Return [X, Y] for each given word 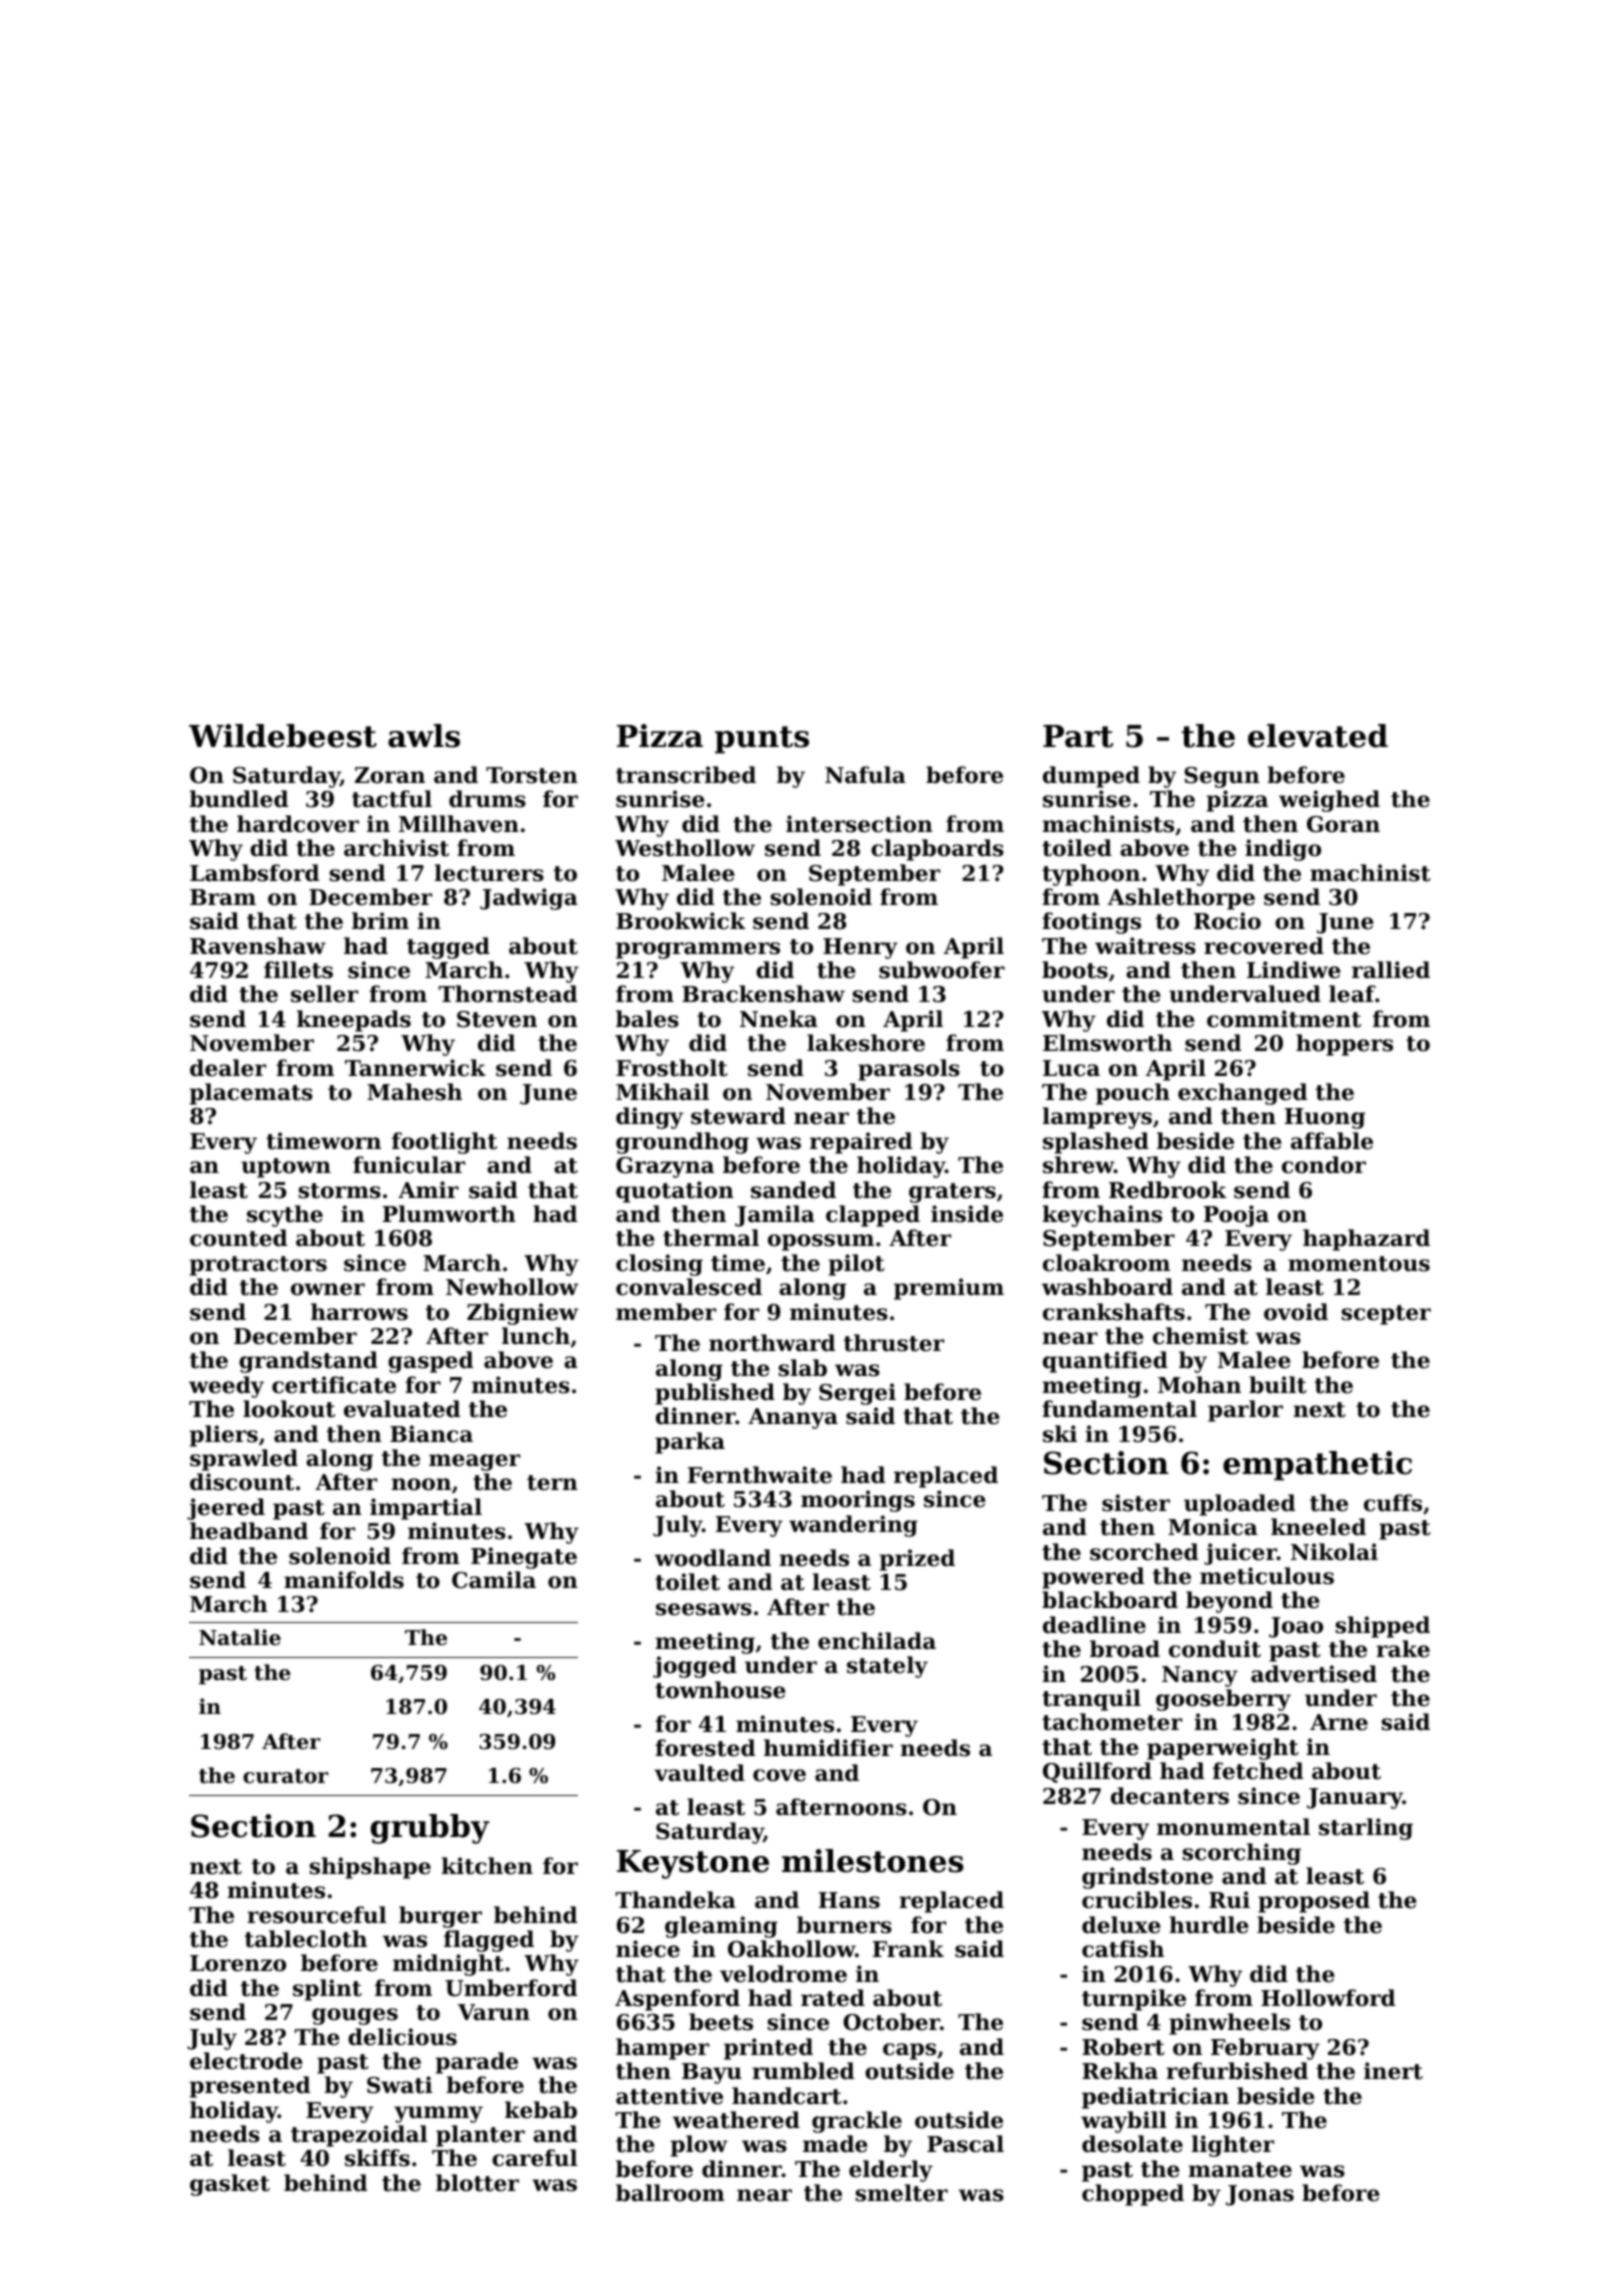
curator [286, 1776]
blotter [477, 2183]
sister [1136, 1503]
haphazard [1366, 1240]
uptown [286, 1168]
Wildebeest [283, 736]
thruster [894, 1343]
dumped [1091, 777]
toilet [687, 1582]
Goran [1343, 824]
